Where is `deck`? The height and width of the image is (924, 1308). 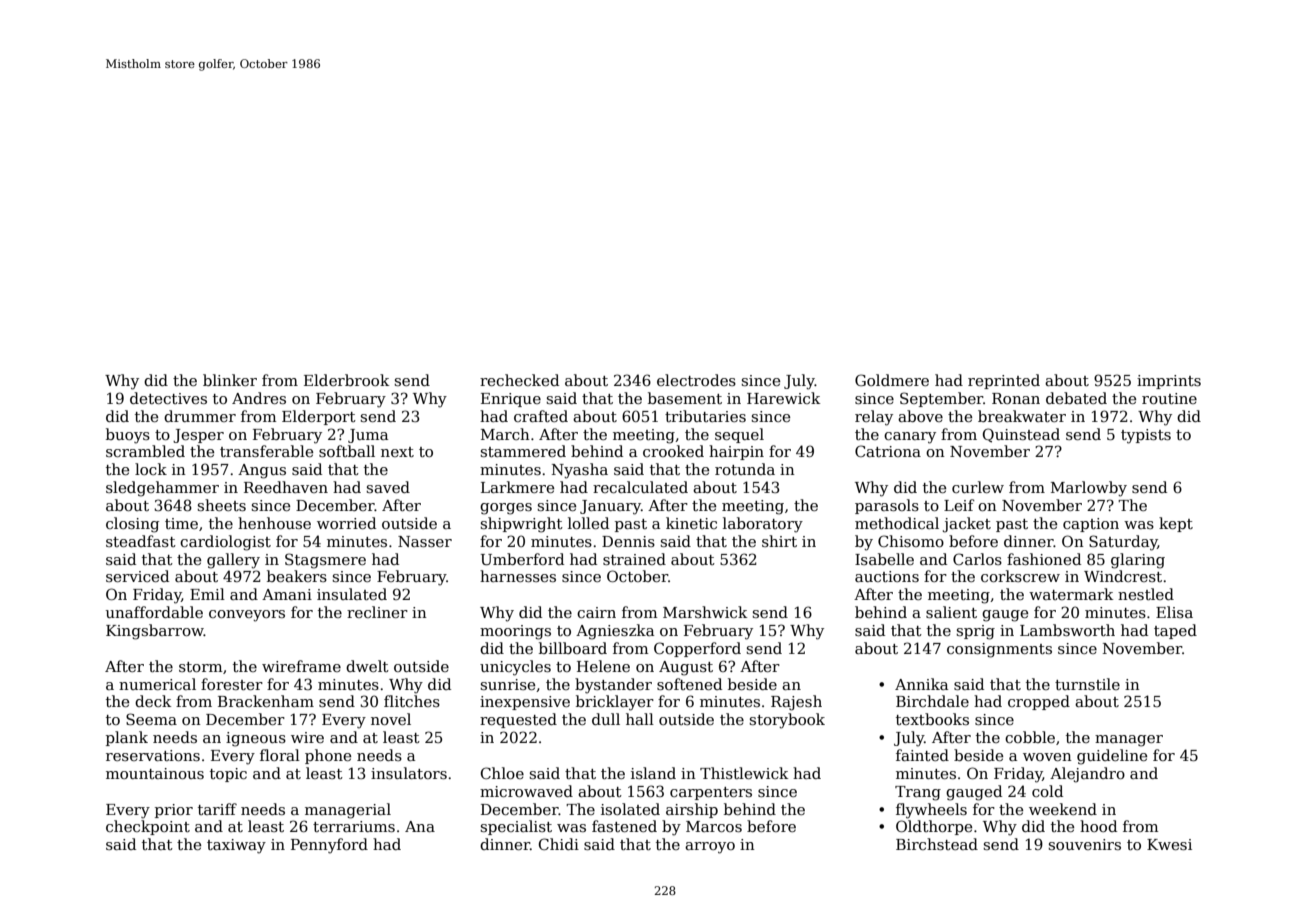
deck is located at coordinates (153, 701).
